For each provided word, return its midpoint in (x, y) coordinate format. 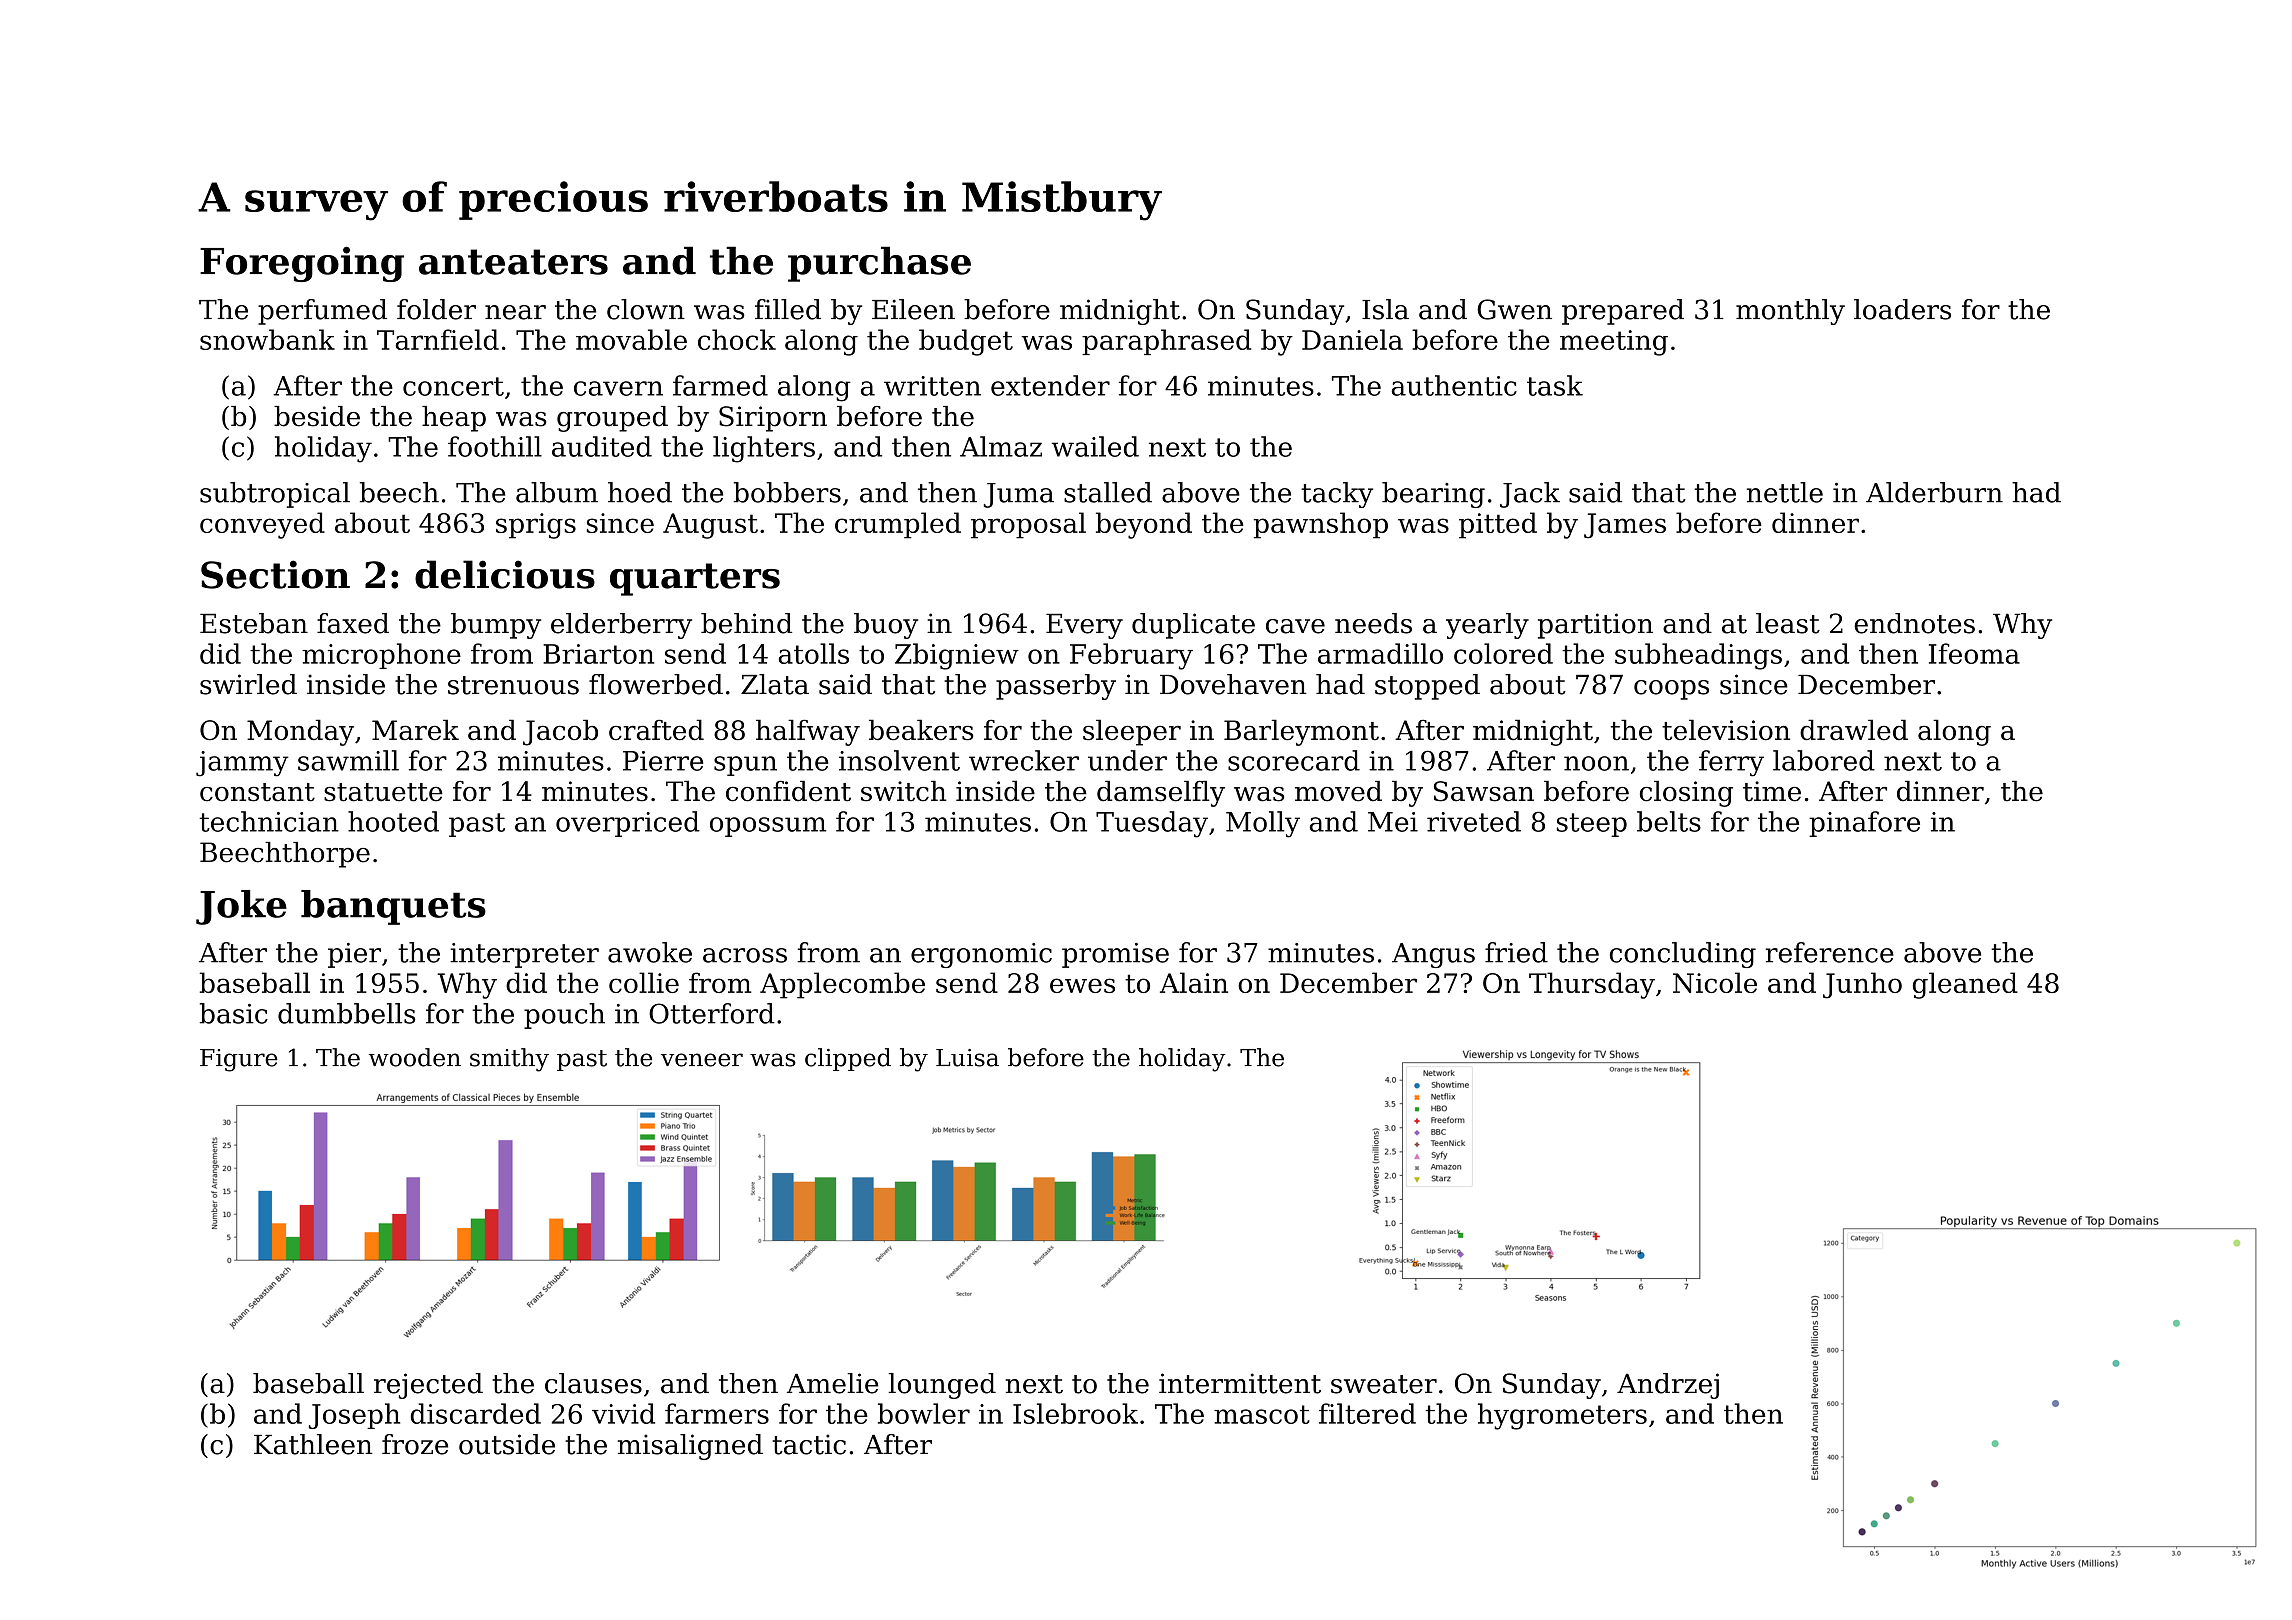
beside (317, 416)
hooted (393, 821)
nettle (1785, 492)
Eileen (913, 309)
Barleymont (1301, 732)
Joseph (354, 1416)
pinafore (1864, 824)
